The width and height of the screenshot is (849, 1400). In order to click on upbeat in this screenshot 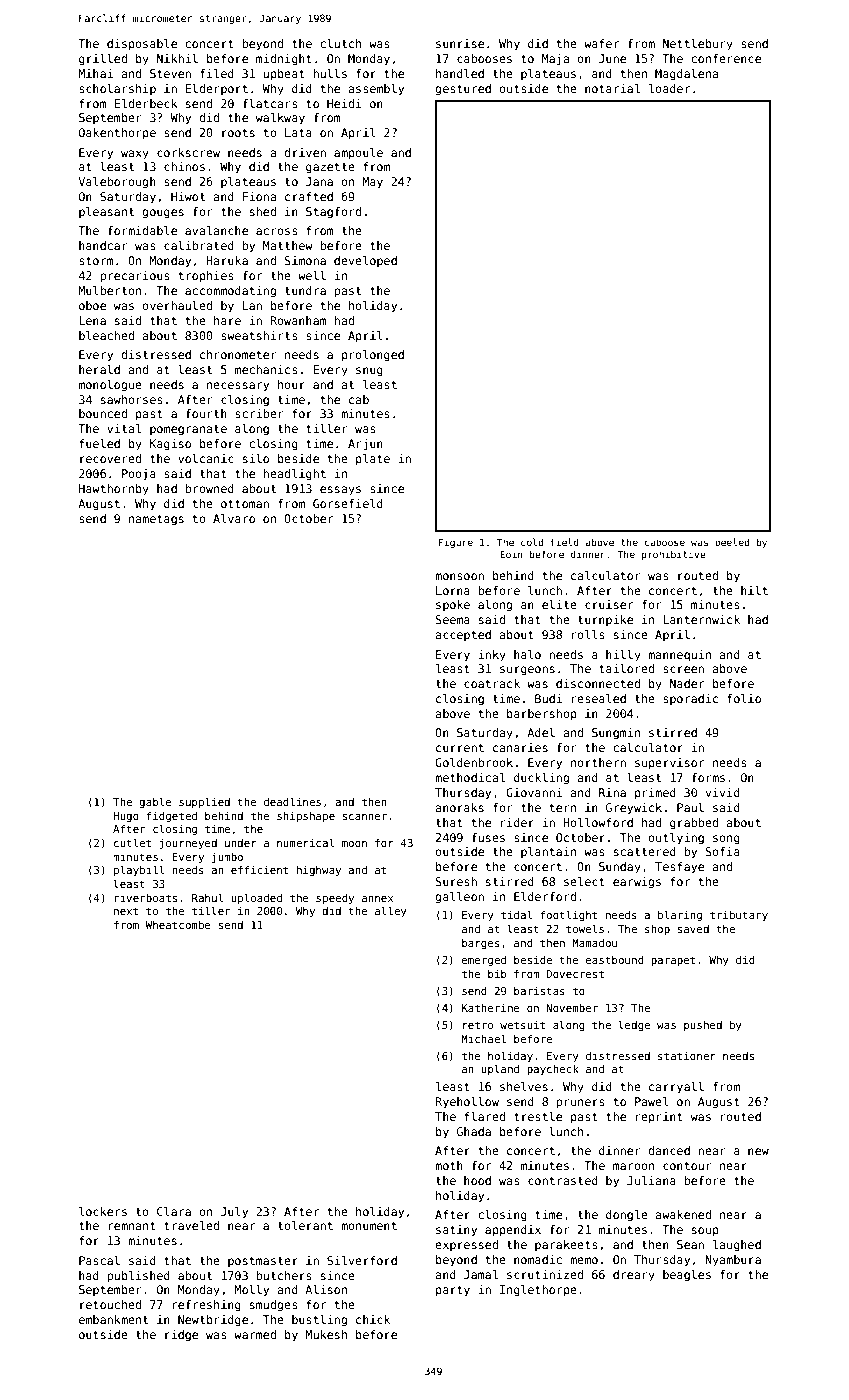, I will do `click(284, 75)`.
